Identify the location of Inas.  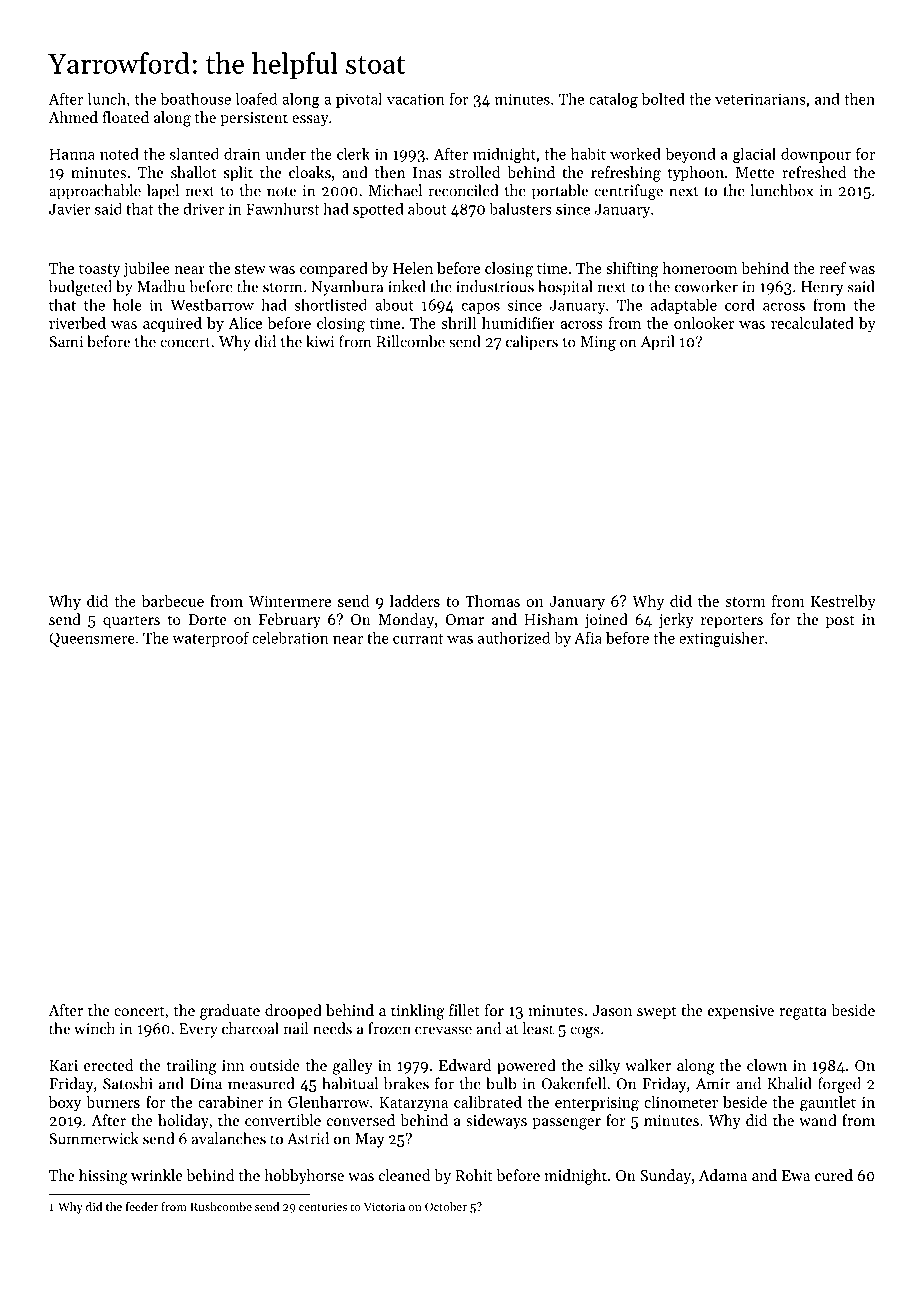
(427, 172).
